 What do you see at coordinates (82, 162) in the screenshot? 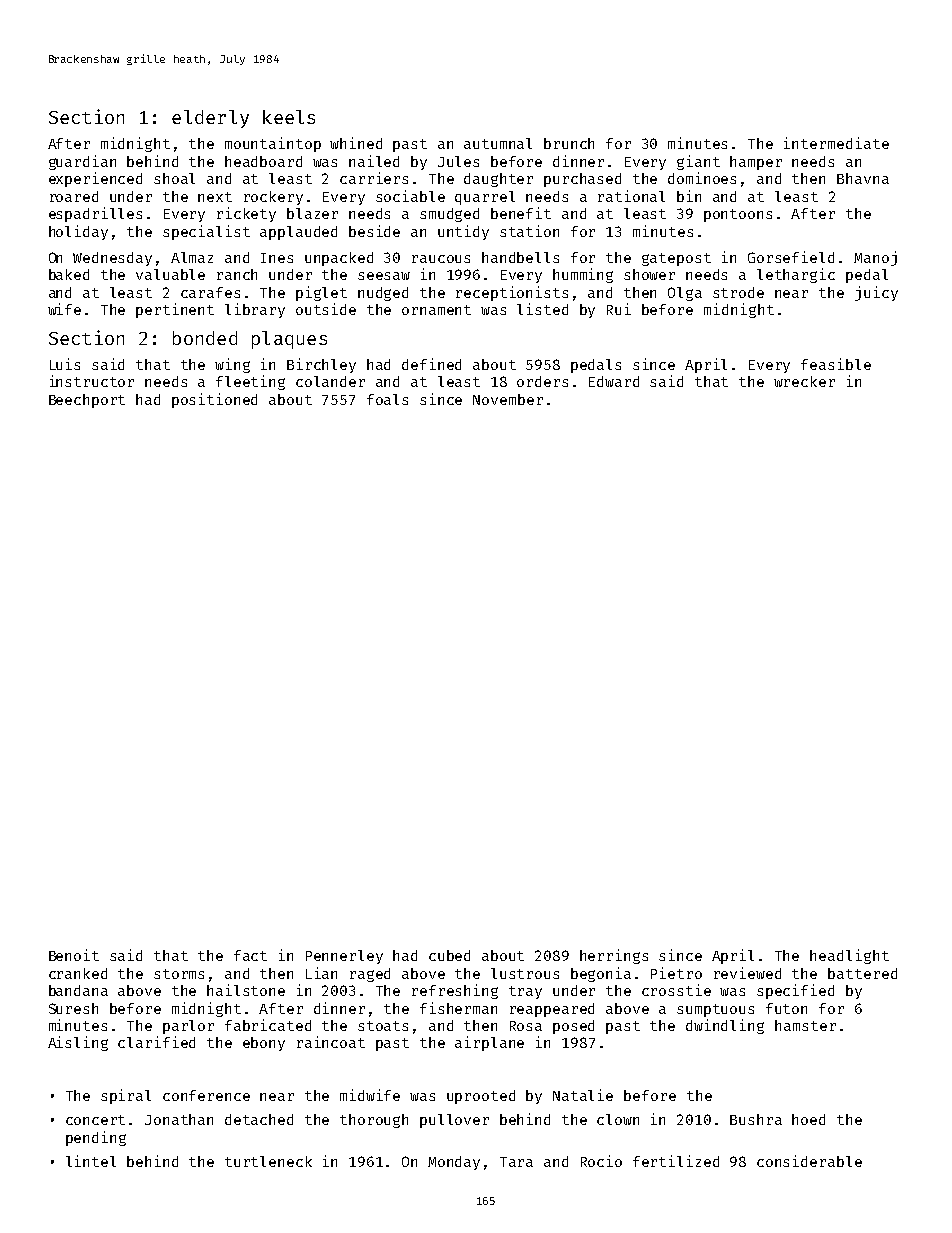
I see `guardian` at bounding box center [82, 162].
